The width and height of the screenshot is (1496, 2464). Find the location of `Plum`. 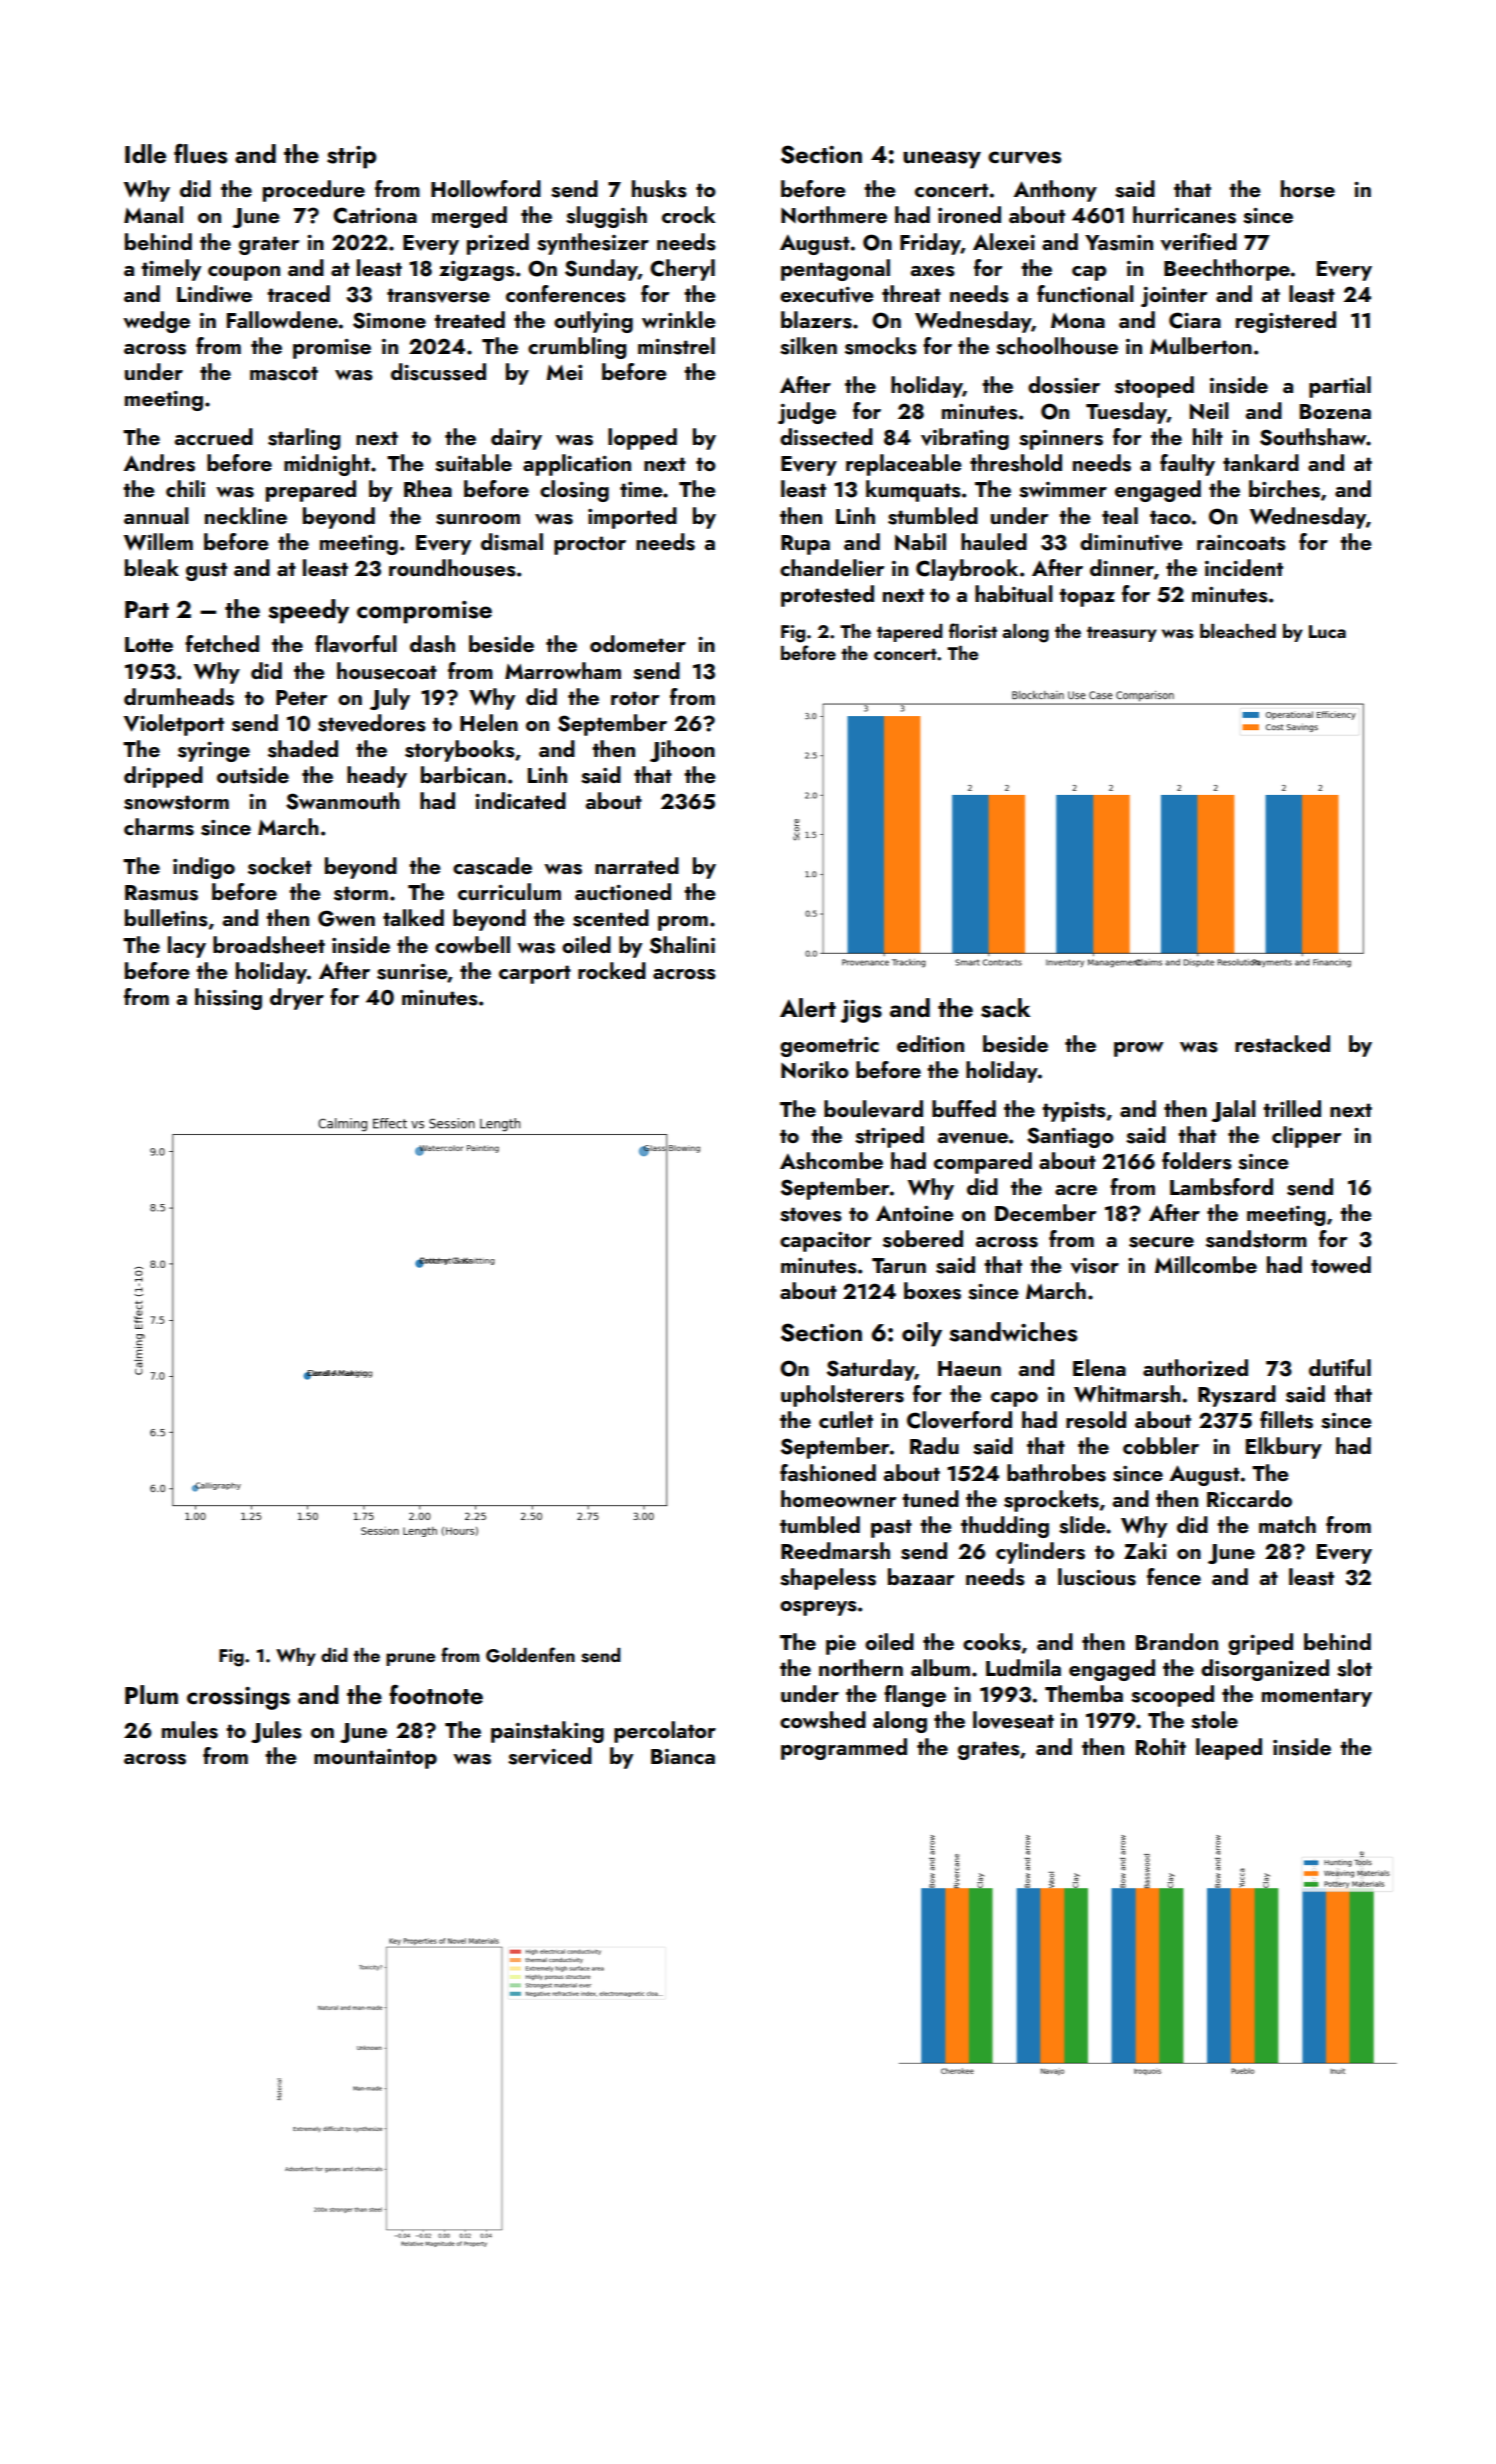

Plum is located at coordinates (151, 1695).
